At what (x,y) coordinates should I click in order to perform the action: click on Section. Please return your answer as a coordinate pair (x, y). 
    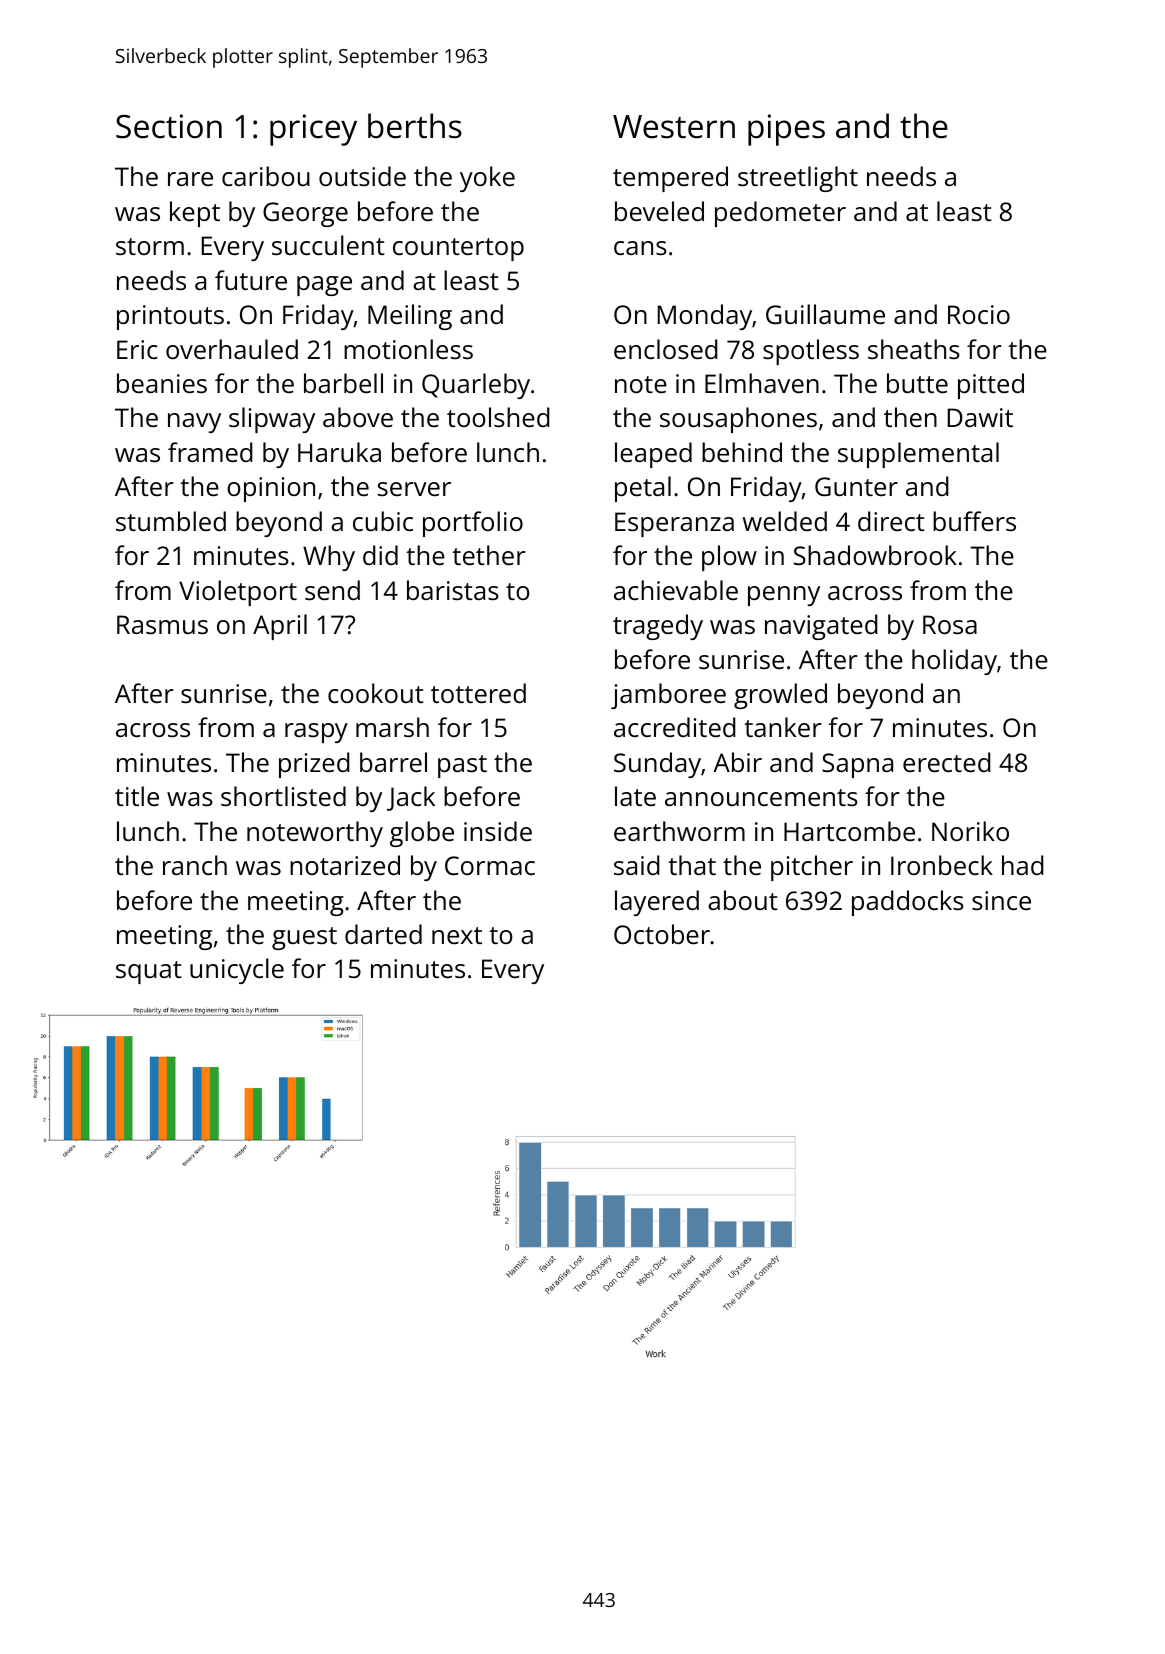
    Looking at the image, I should click on (169, 126).
